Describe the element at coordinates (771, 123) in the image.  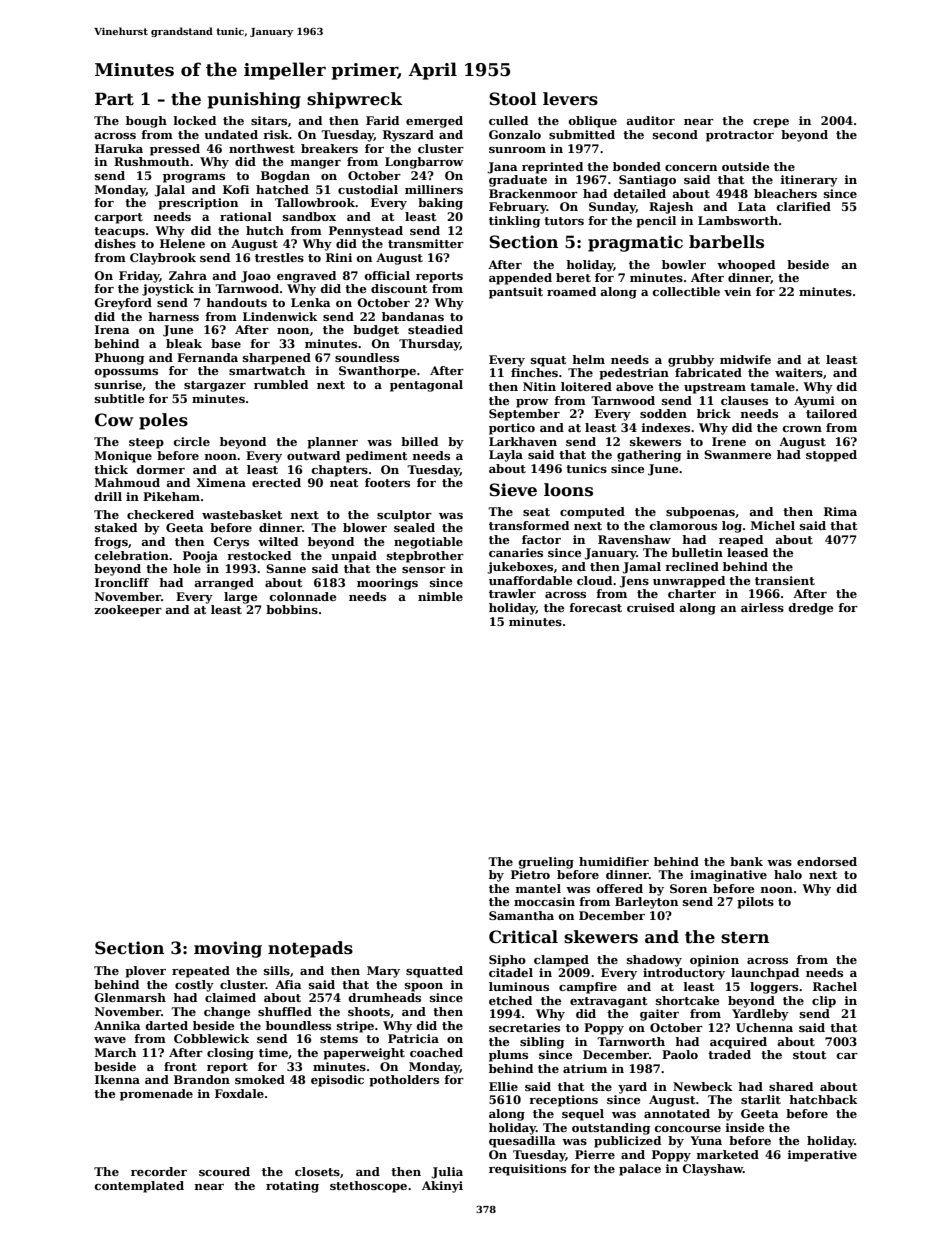
I see `crepe` at that location.
